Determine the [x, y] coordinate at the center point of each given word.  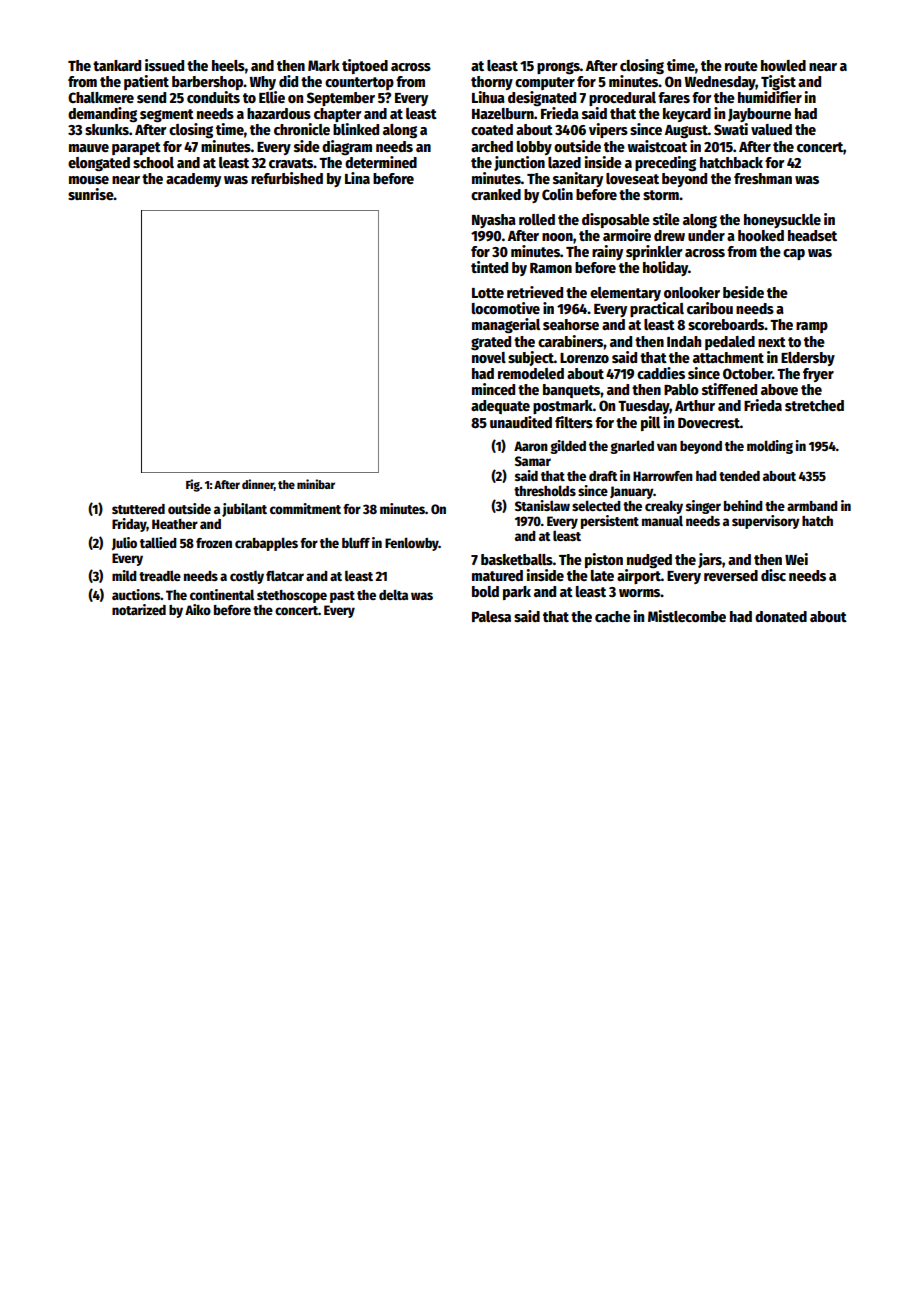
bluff [356, 542]
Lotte [488, 293]
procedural [622, 99]
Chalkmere [101, 97]
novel [489, 357]
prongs [558, 68]
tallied [158, 542]
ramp [812, 327]
